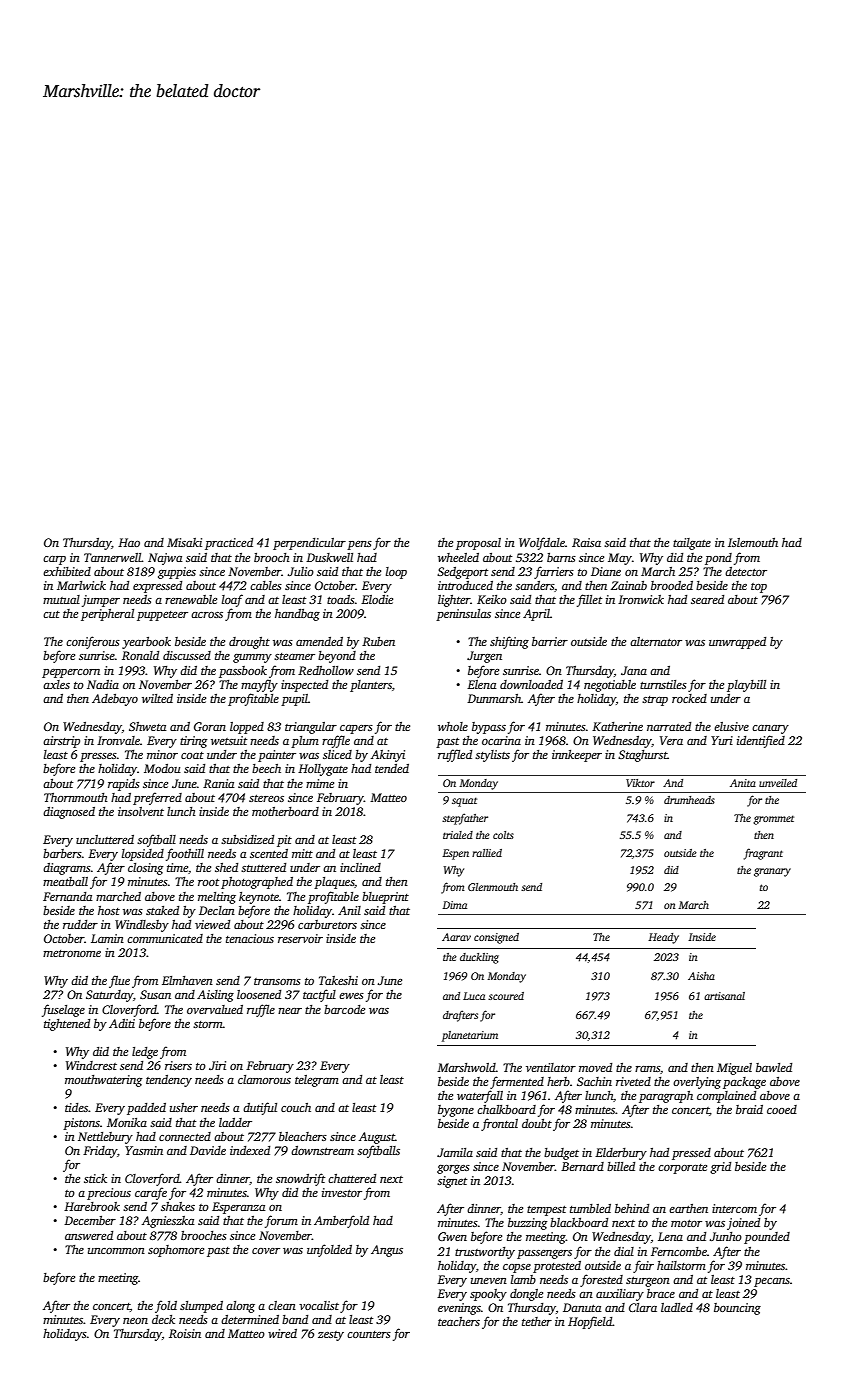  What do you see at coordinates (184, 1107) in the screenshot?
I see `usher` at bounding box center [184, 1107].
